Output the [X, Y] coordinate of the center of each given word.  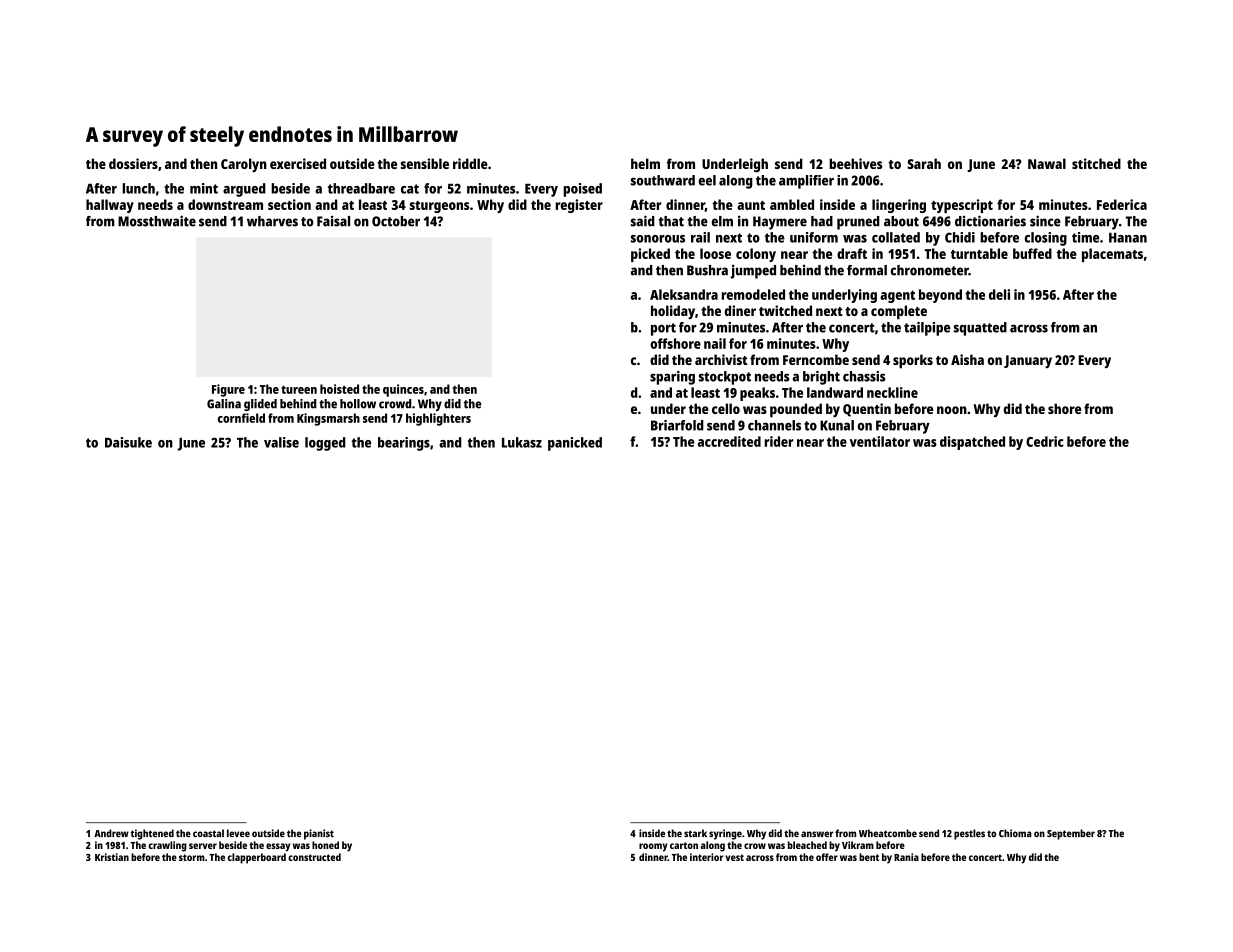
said [643, 221]
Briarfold [677, 425]
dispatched [972, 443]
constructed [314, 857]
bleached [807, 845]
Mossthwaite [157, 221]
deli [999, 294]
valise [281, 442]
